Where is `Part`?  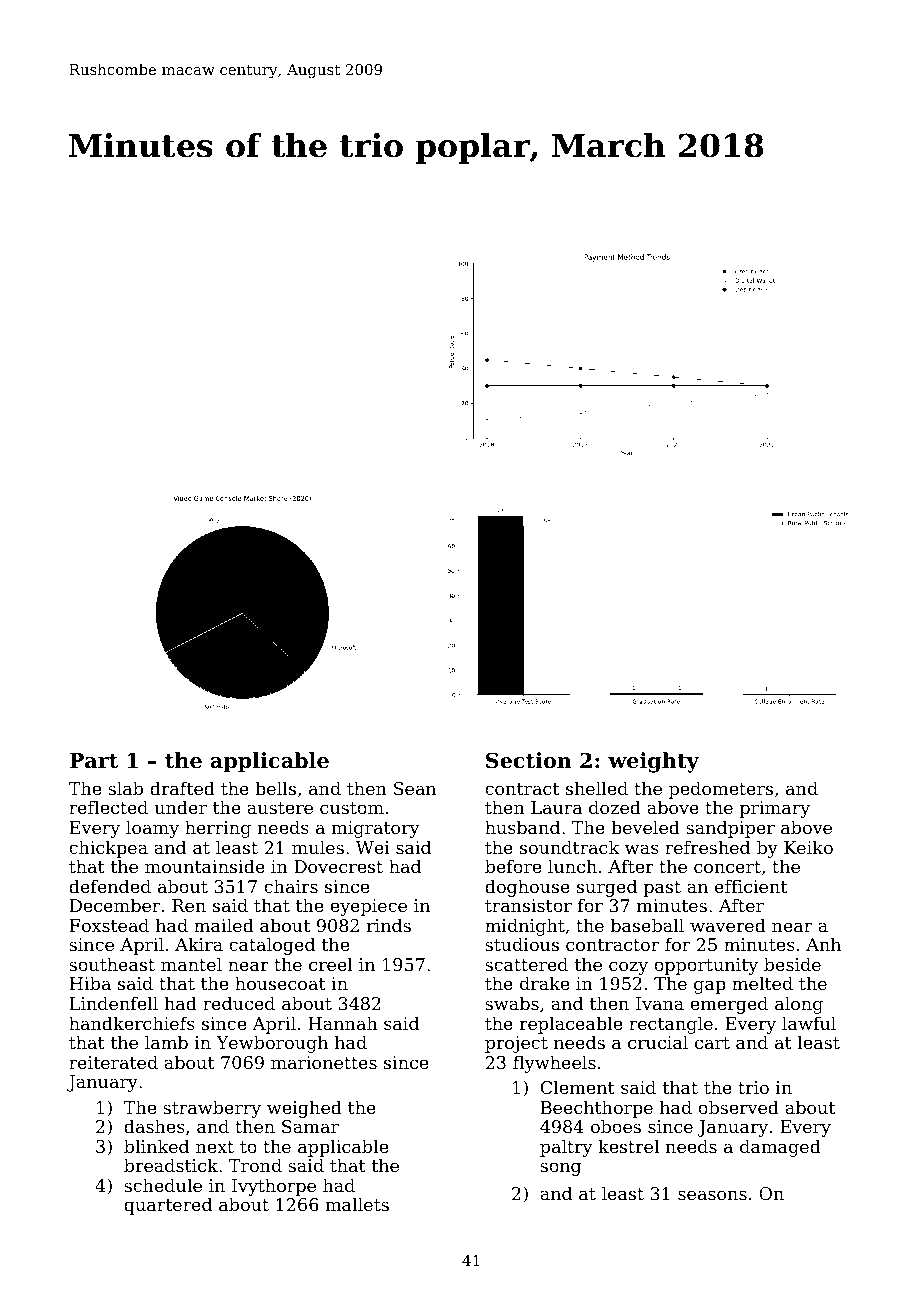 Part is located at coordinates (93, 761).
